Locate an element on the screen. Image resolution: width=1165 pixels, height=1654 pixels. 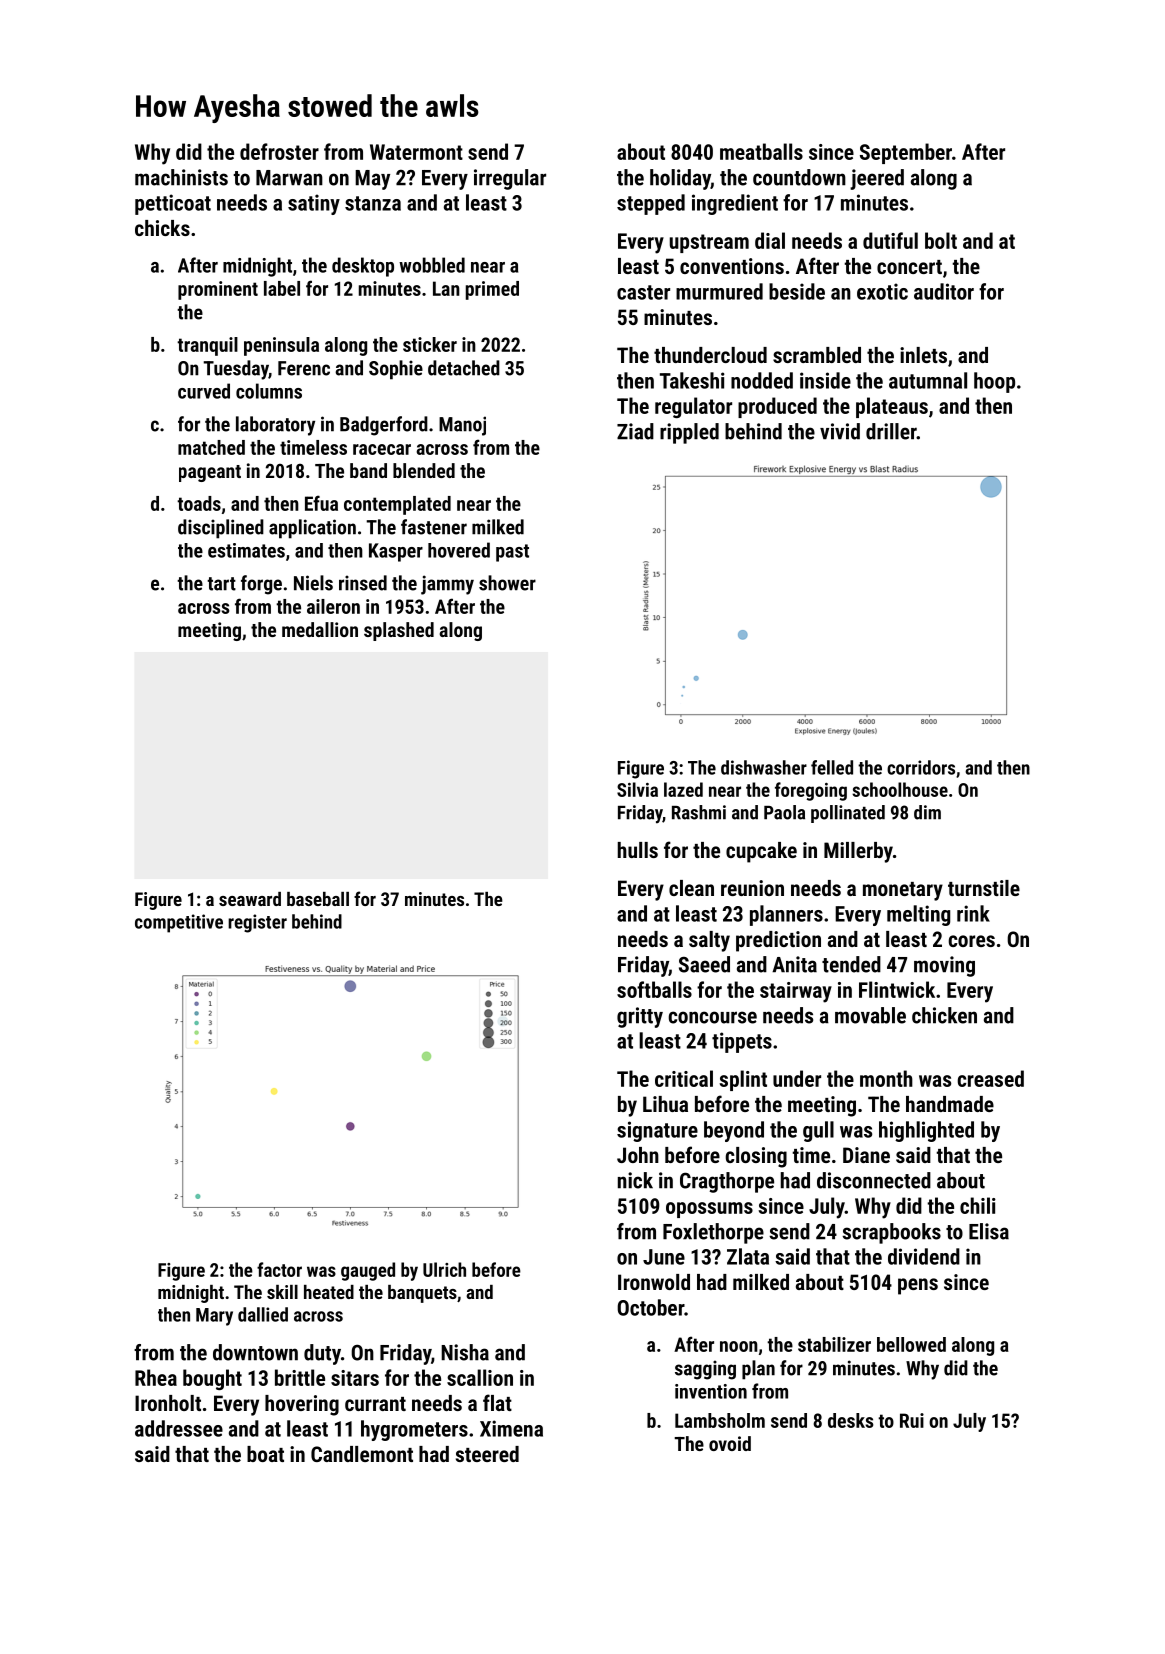
rippled is located at coordinates (689, 433).
